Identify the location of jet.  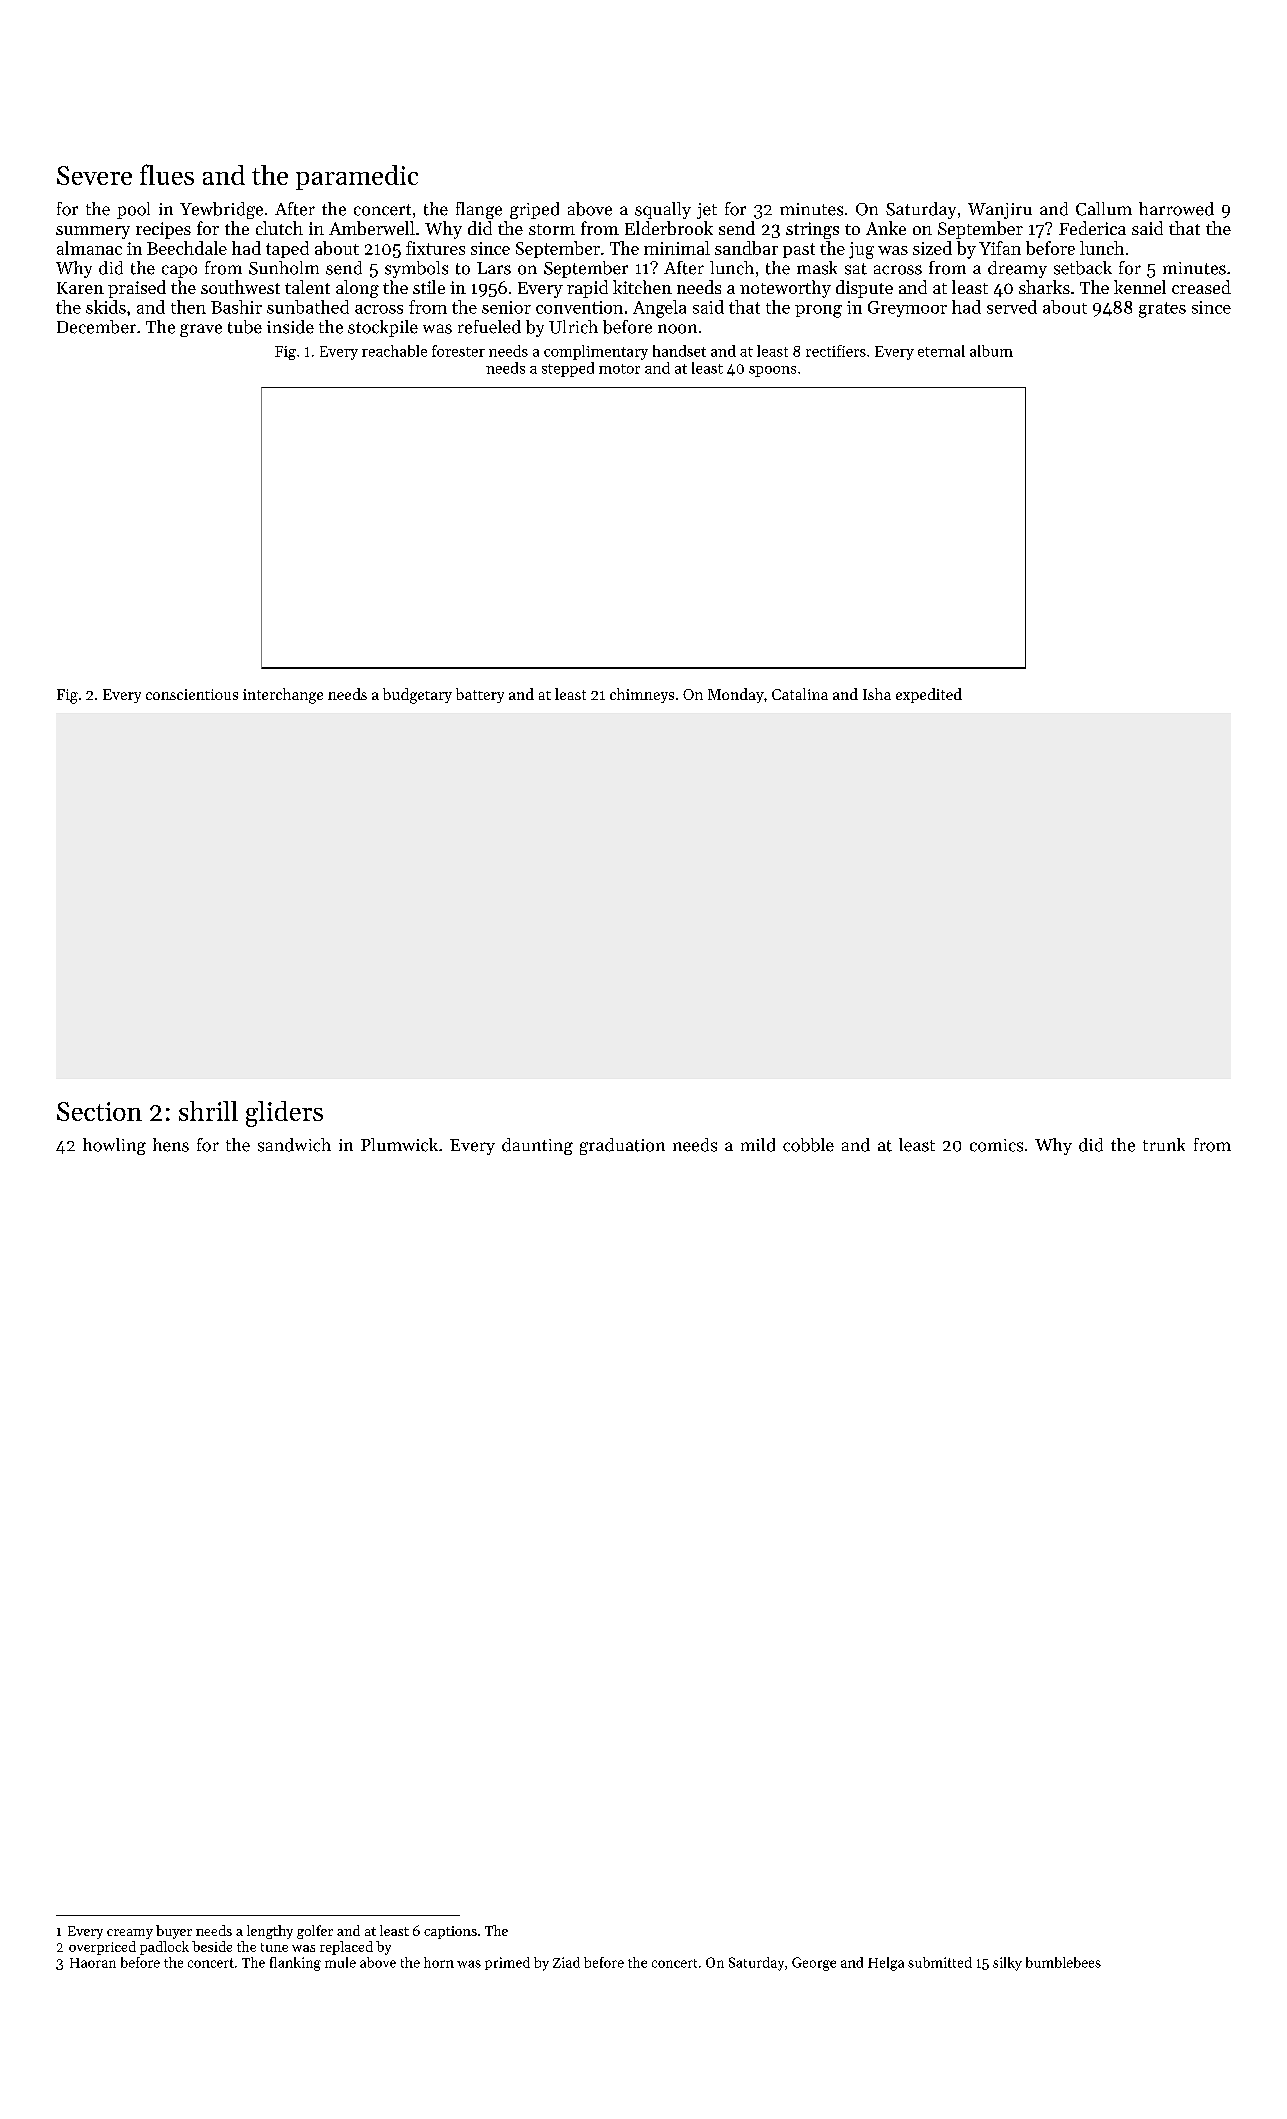
(707, 211).
